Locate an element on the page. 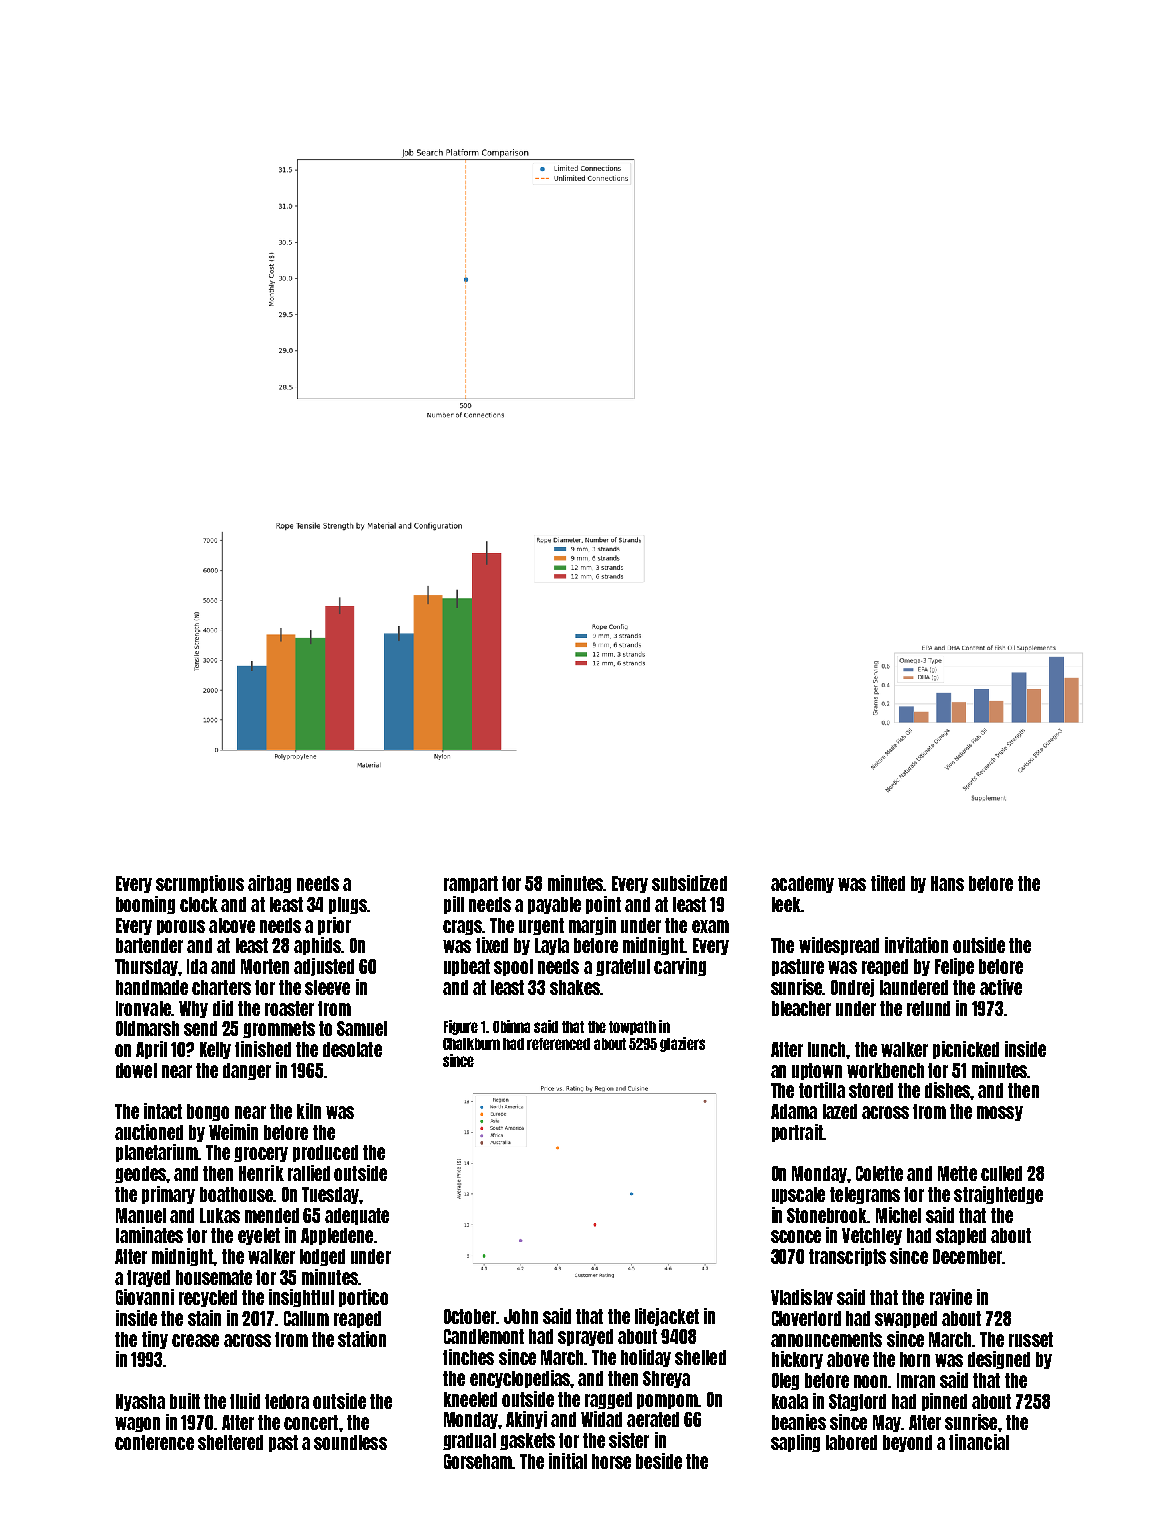 Image resolution: width=1173 pixels, height=1518 pixels. produced is located at coordinates (325, 1153).
